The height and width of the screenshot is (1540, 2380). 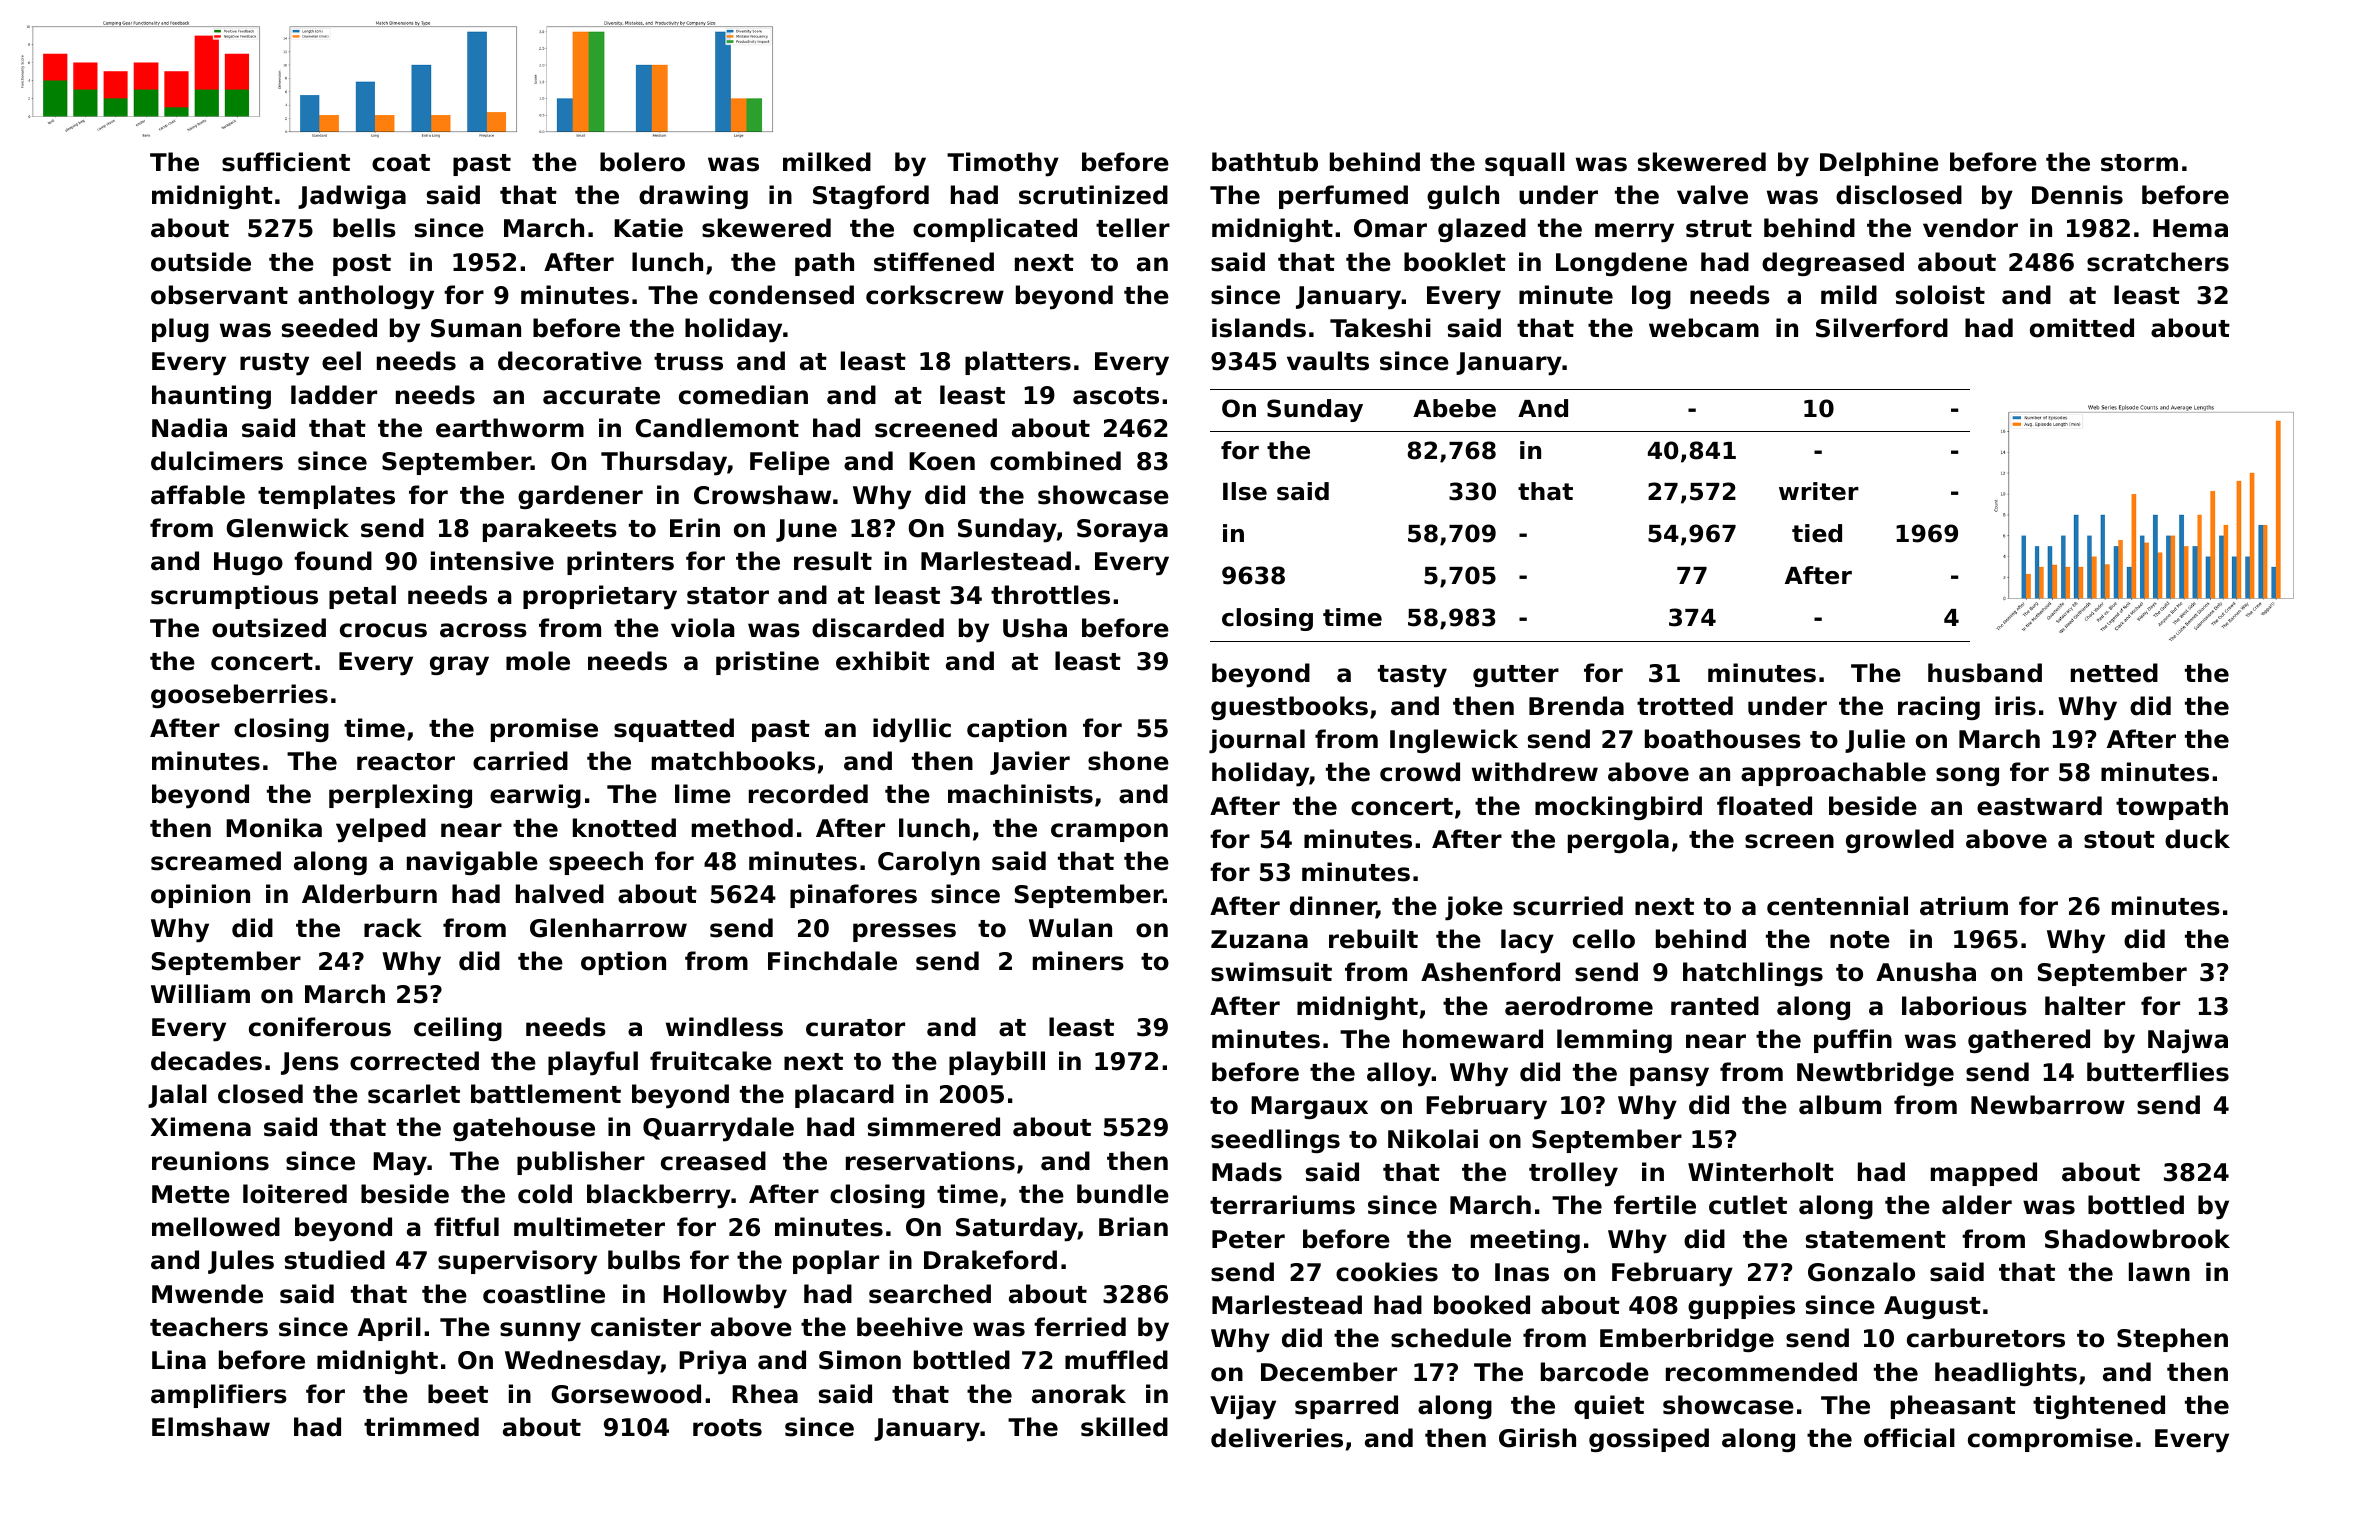 I want to click on writer, so click(x=1819, y=491).
